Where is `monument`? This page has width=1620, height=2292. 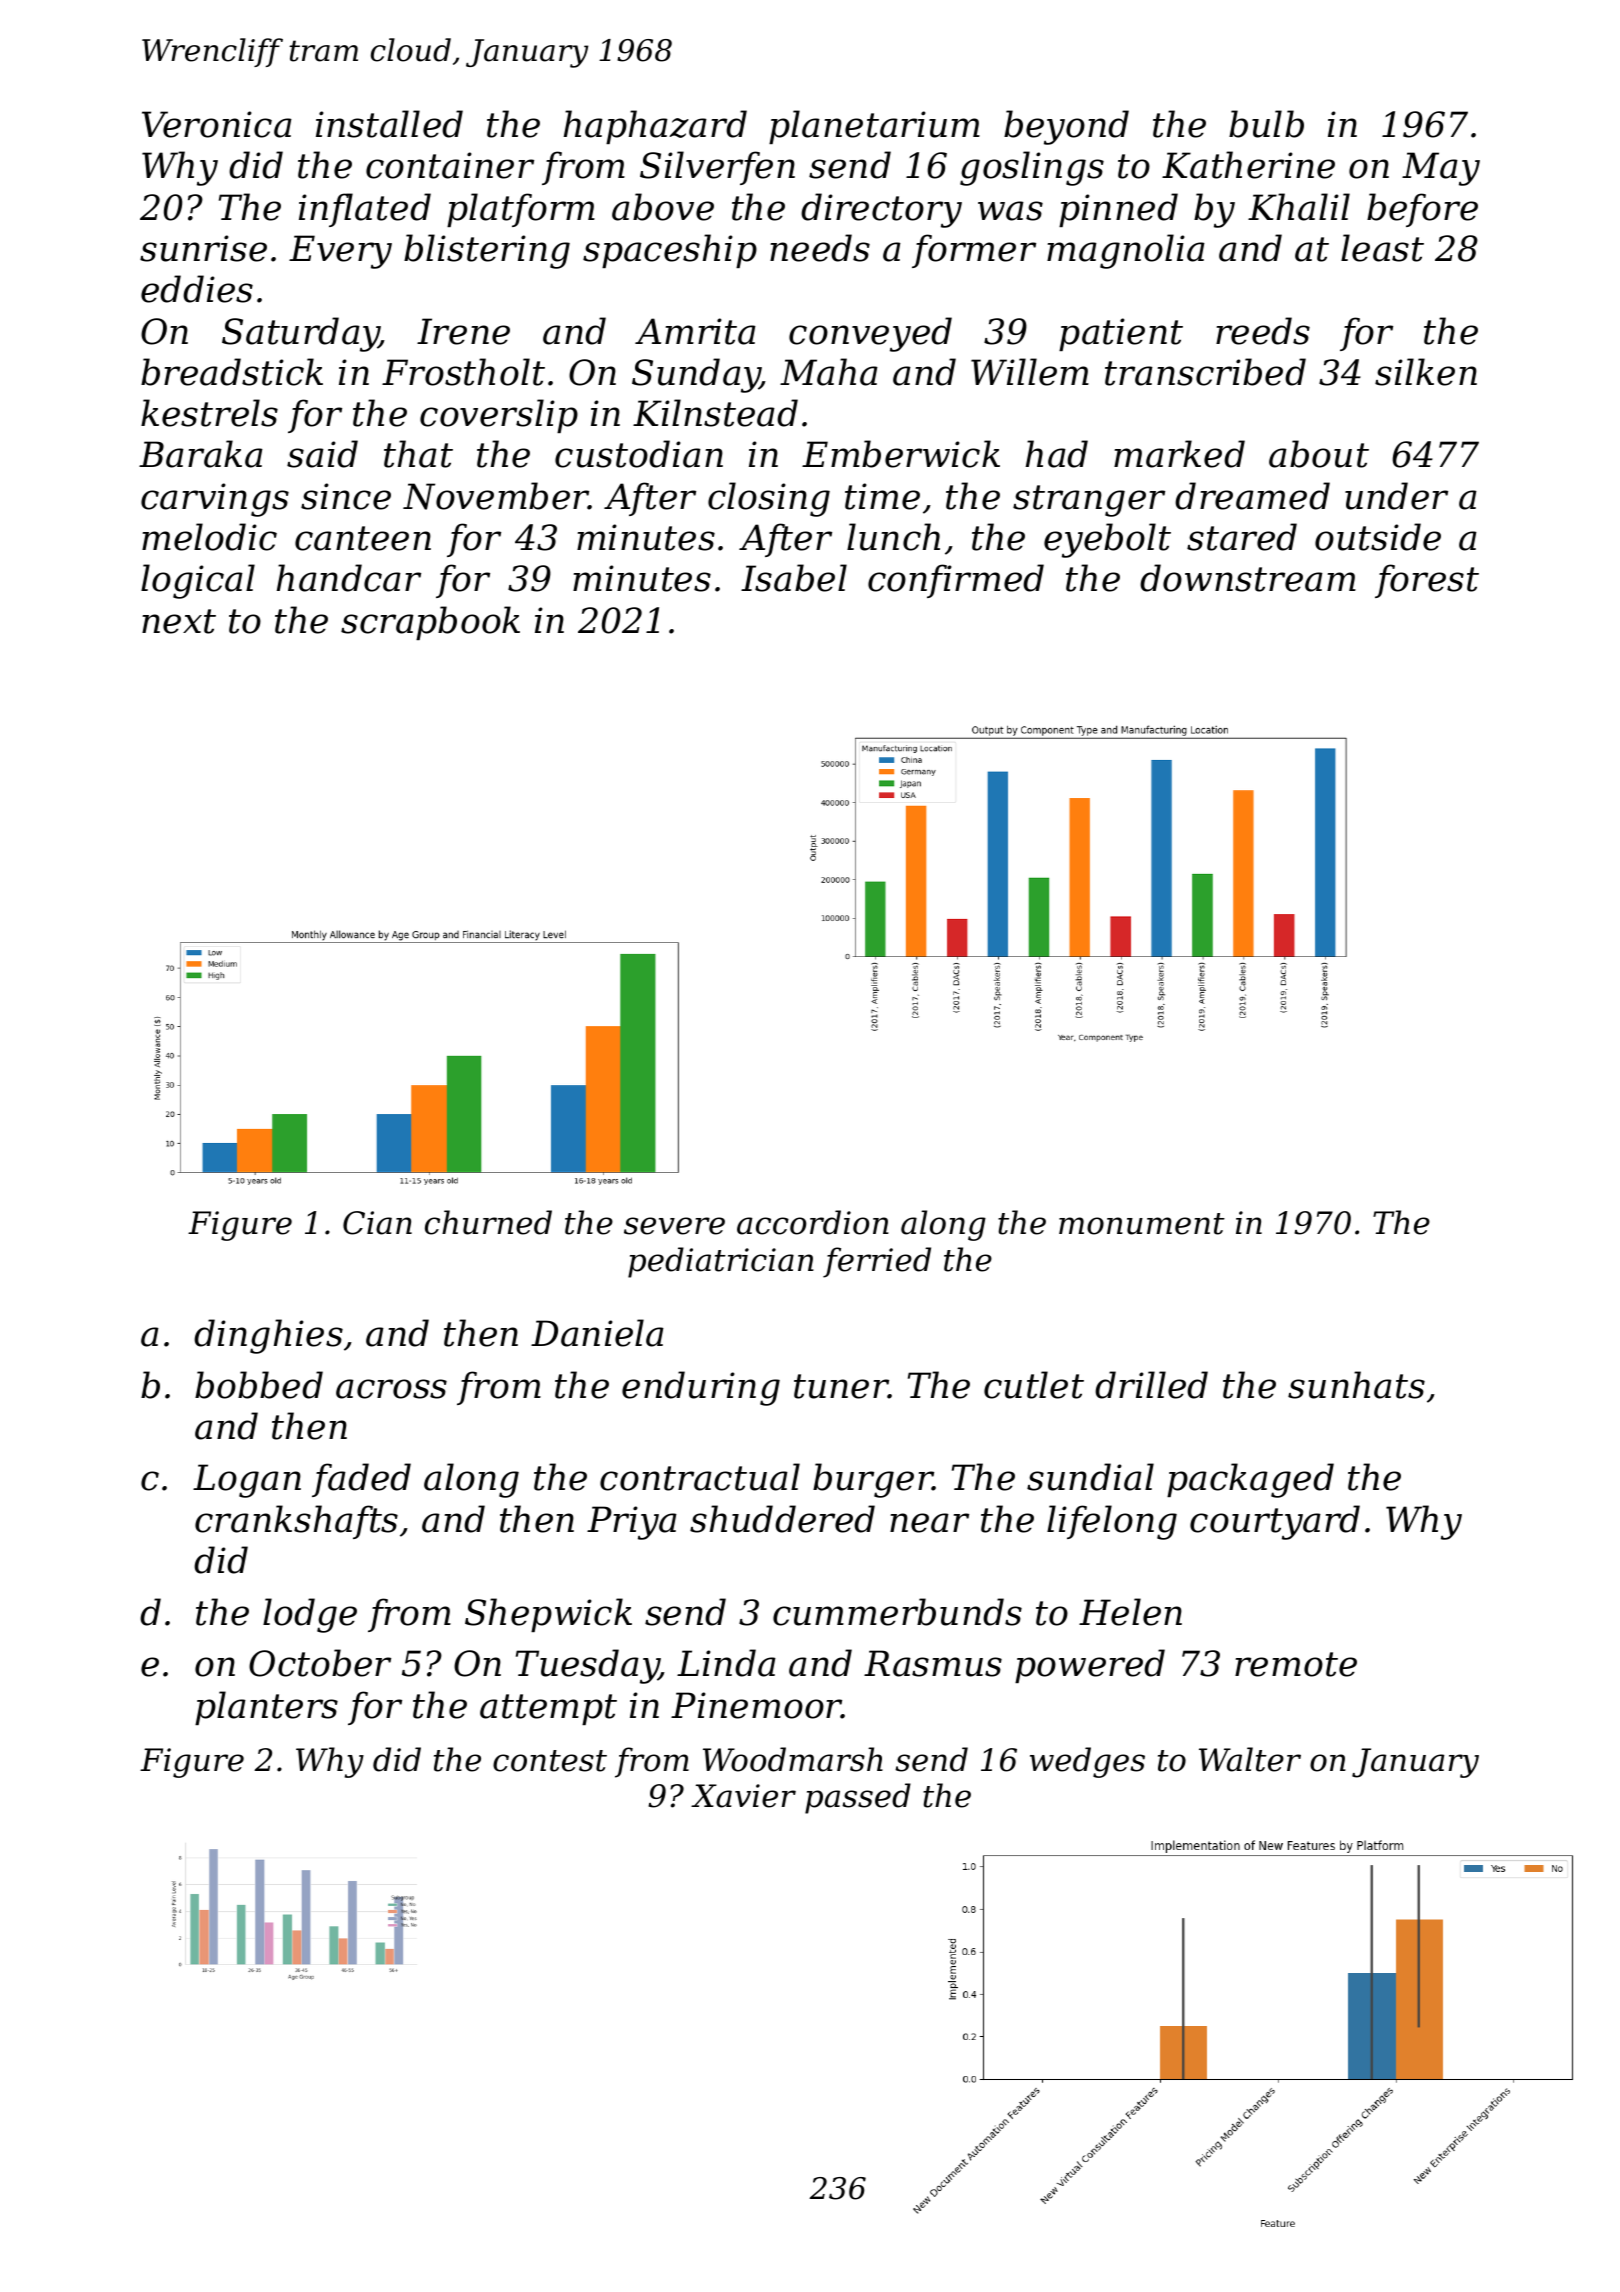
monument is located at coordinates (1142, 1224).
